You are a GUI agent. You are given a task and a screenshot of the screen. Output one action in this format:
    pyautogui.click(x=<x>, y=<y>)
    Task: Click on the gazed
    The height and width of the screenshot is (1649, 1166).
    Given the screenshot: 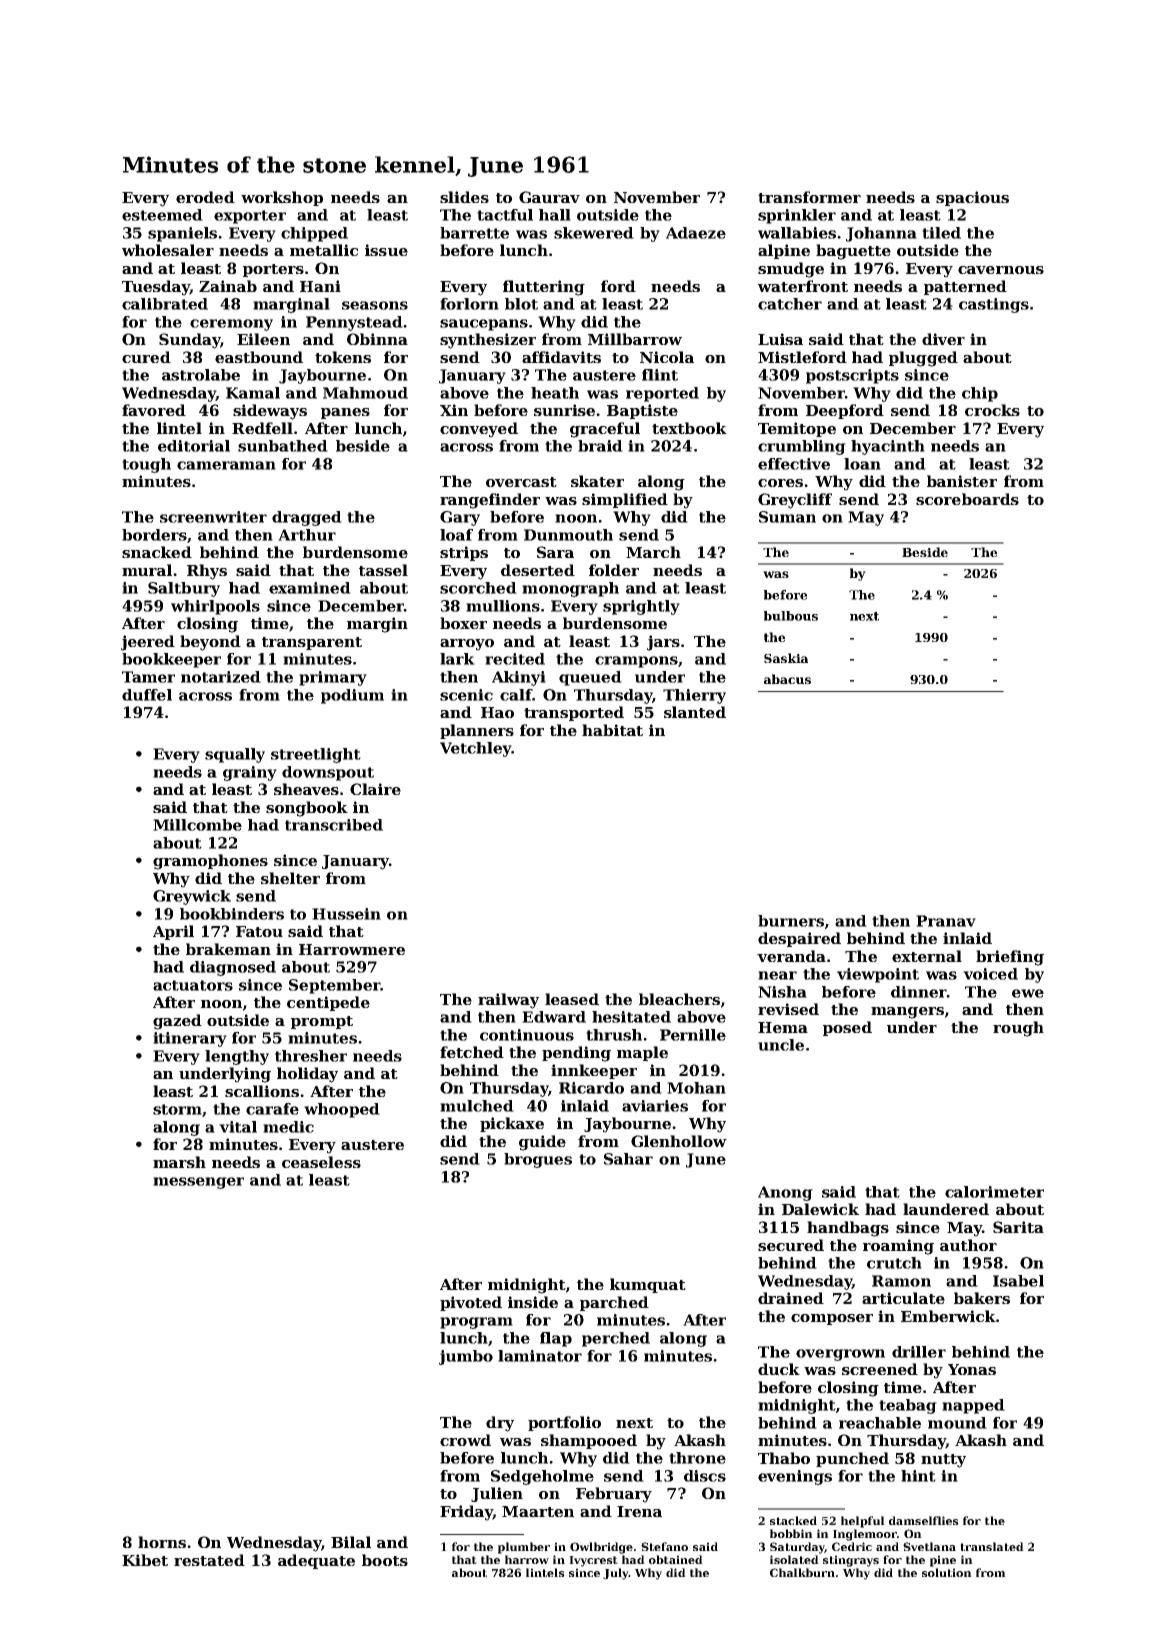 What is the action you would take?
    pyautogui.click(x=177, y=1022)
